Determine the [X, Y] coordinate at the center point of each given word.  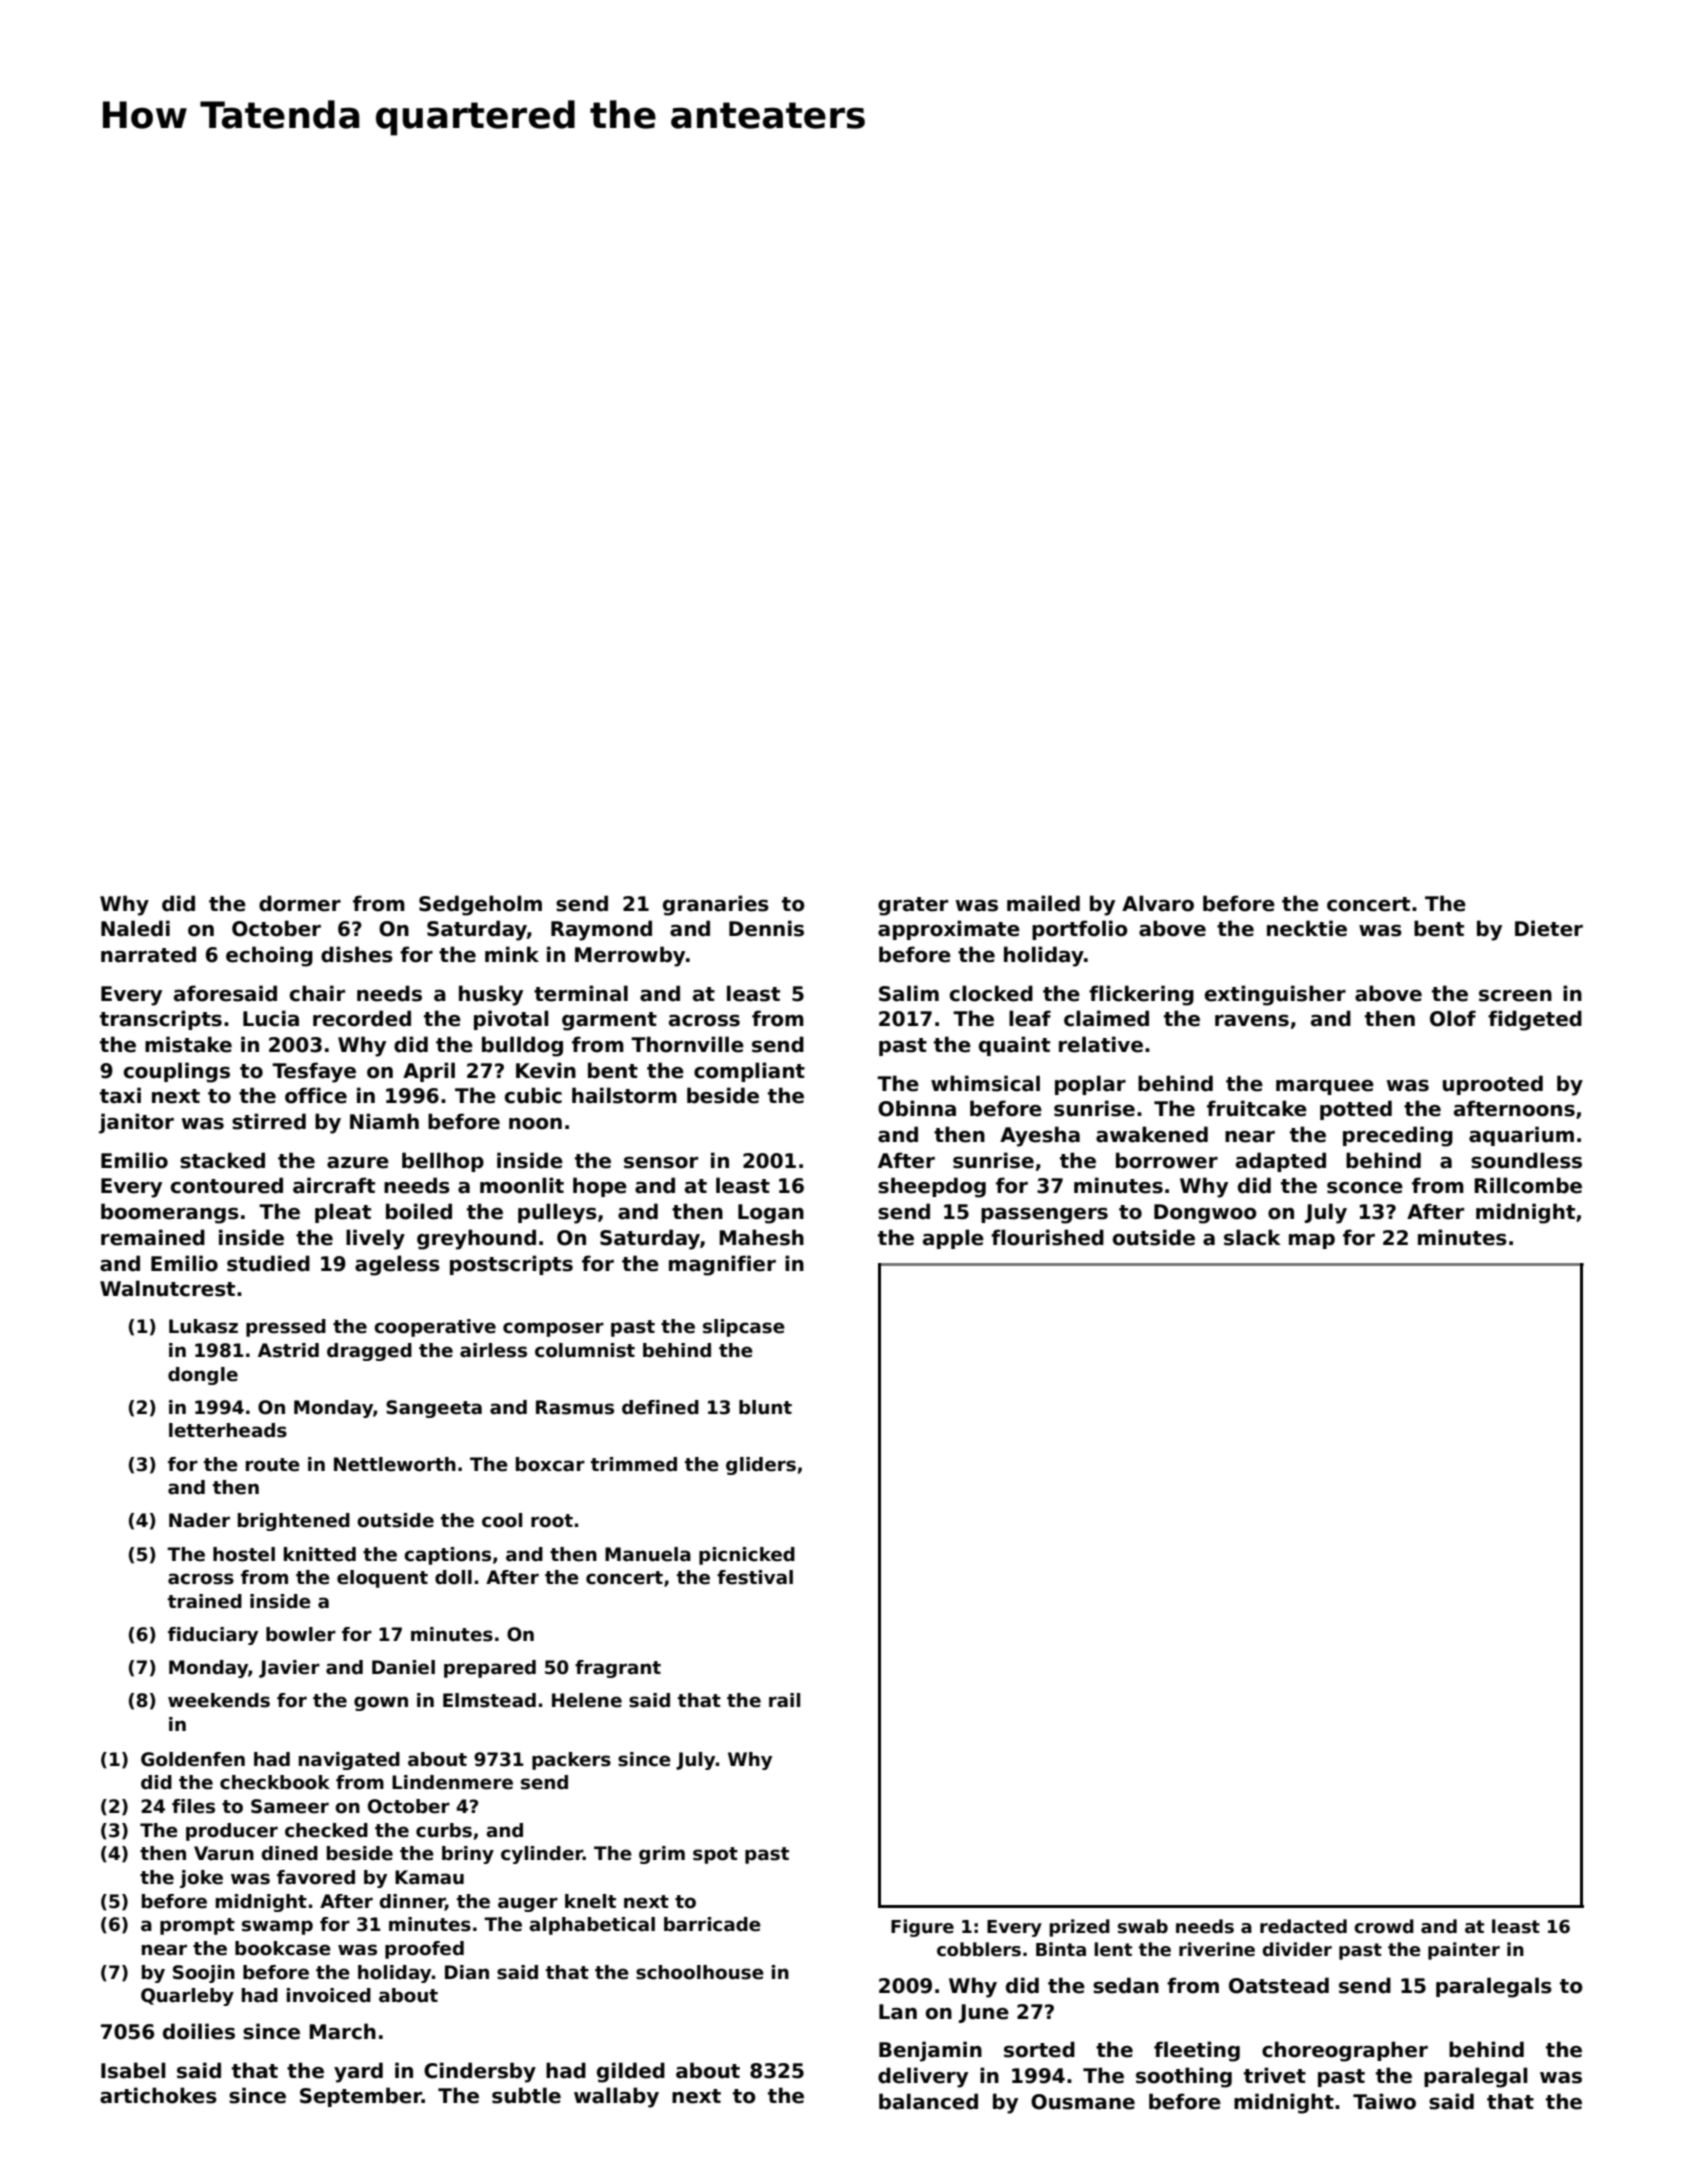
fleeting [1197, 2051]
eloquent [382, 1579]
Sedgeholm [480, 905]
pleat [343, 1213]
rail [784, 1700]
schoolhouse [700, 1972]
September [361, 2097]
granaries [716, 905]
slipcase [744, 1328]
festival [755, 1577]
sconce [1365, 1188]
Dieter [1549, 928]
